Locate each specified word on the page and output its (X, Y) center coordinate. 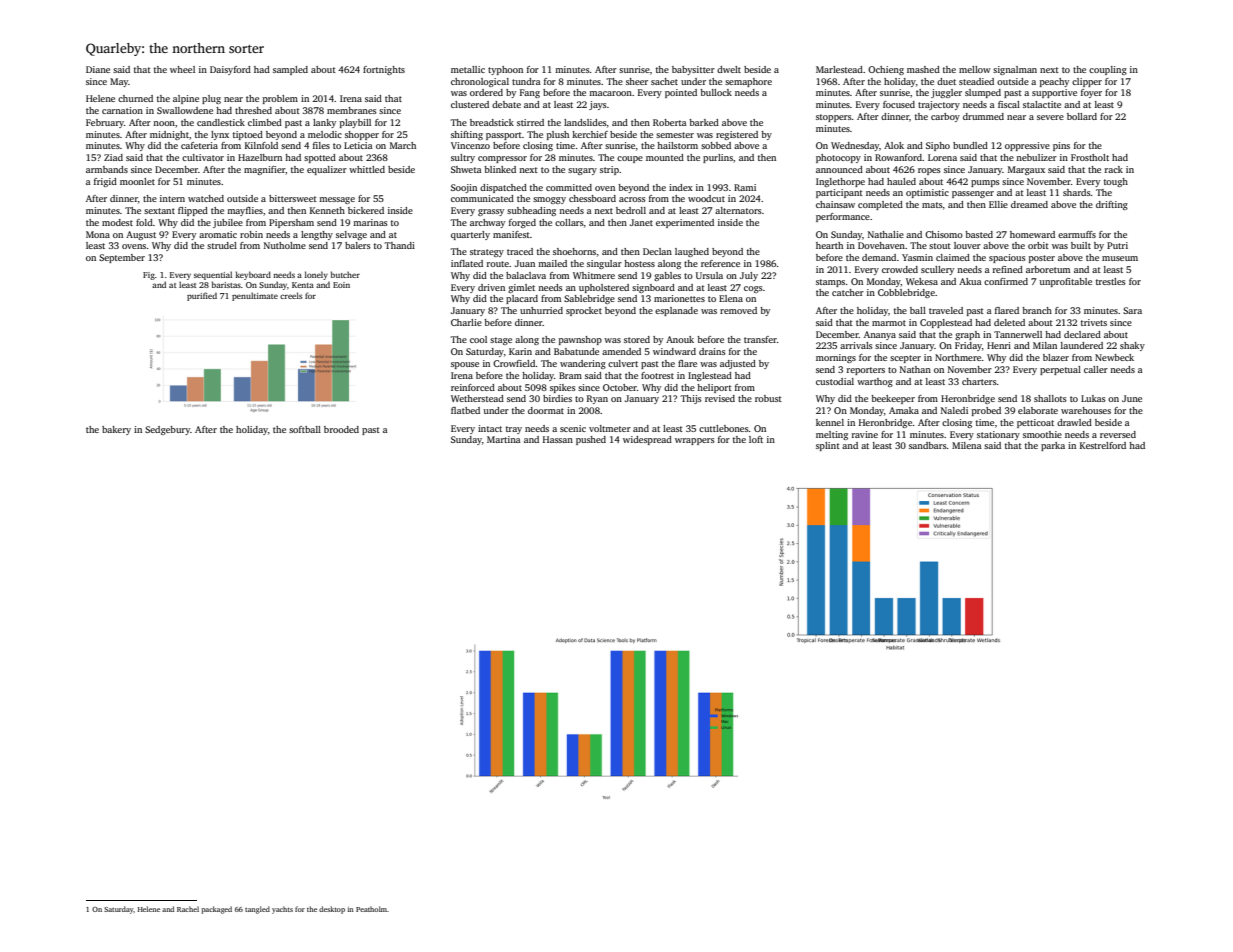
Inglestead (710, 376)
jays (598, 105)
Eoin (341, 285)
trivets (1094, 322)
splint (828, 446)
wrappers (695, 441)
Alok (894, 145)
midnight (169, 135)
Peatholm (371, 909)
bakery (116, 430)
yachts (282, 910)
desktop (332, 910)
